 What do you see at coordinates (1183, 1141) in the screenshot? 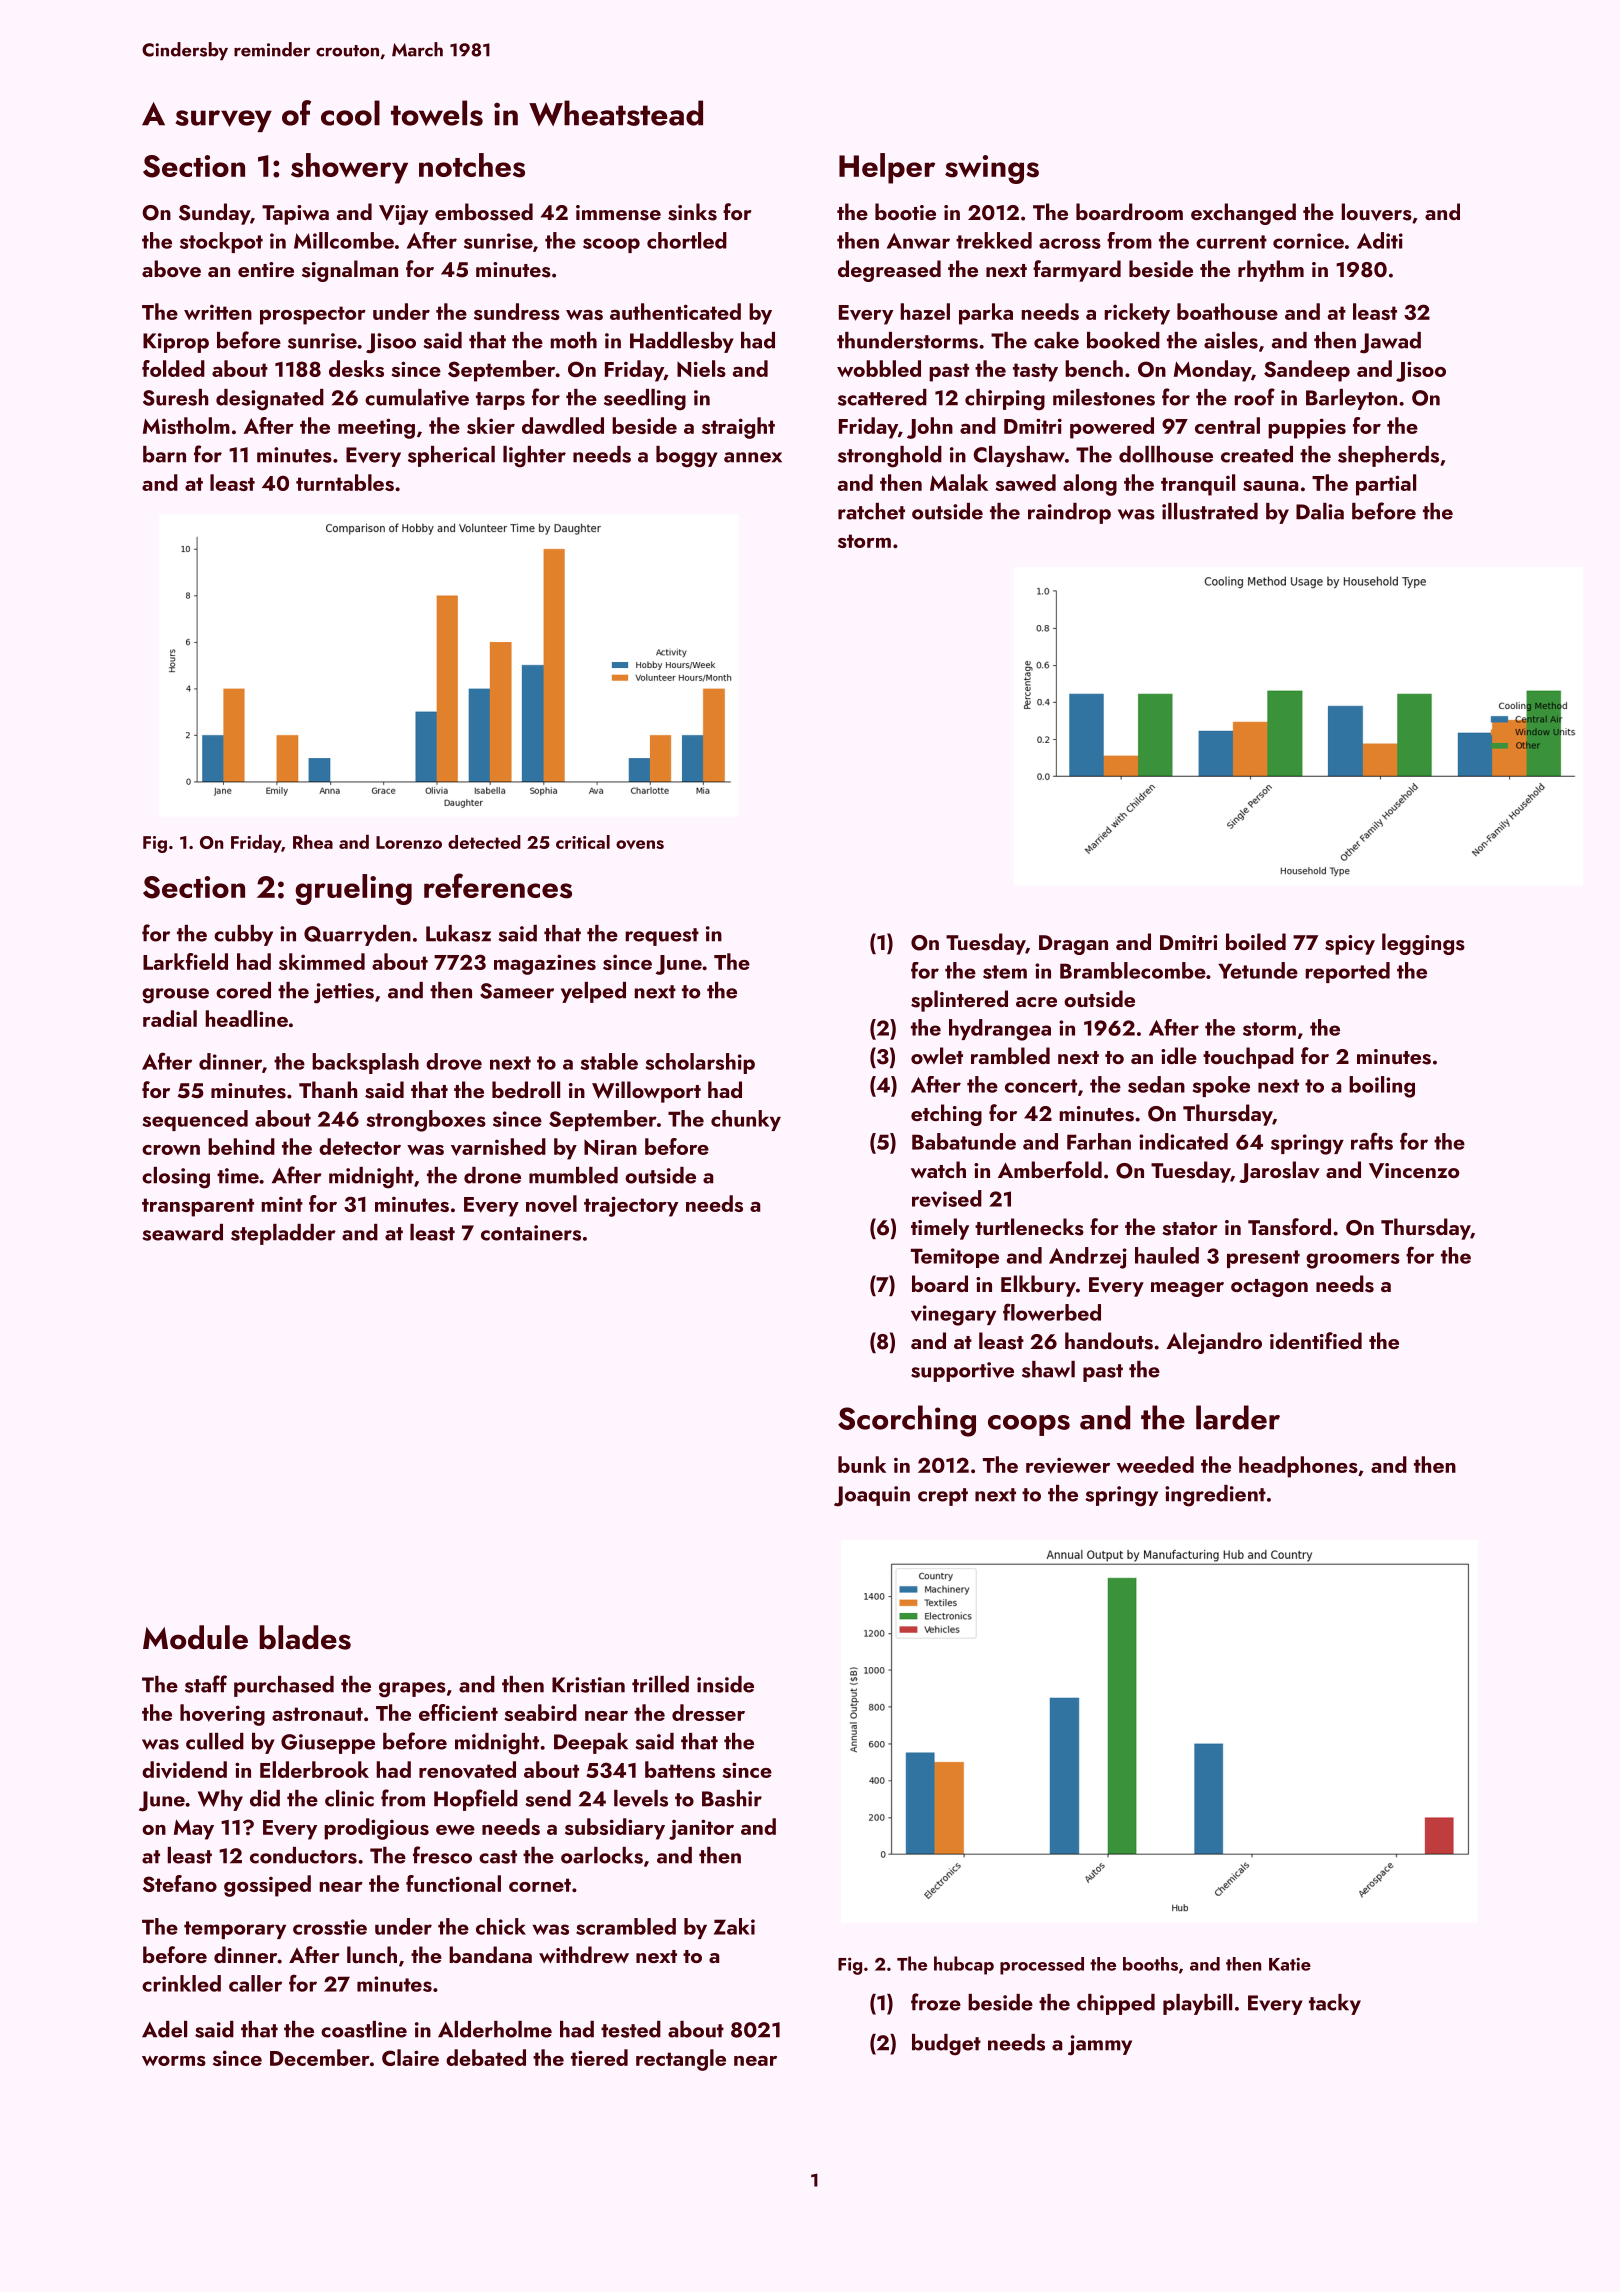
I see `indicated` at bounding box center [1183, 1141].
